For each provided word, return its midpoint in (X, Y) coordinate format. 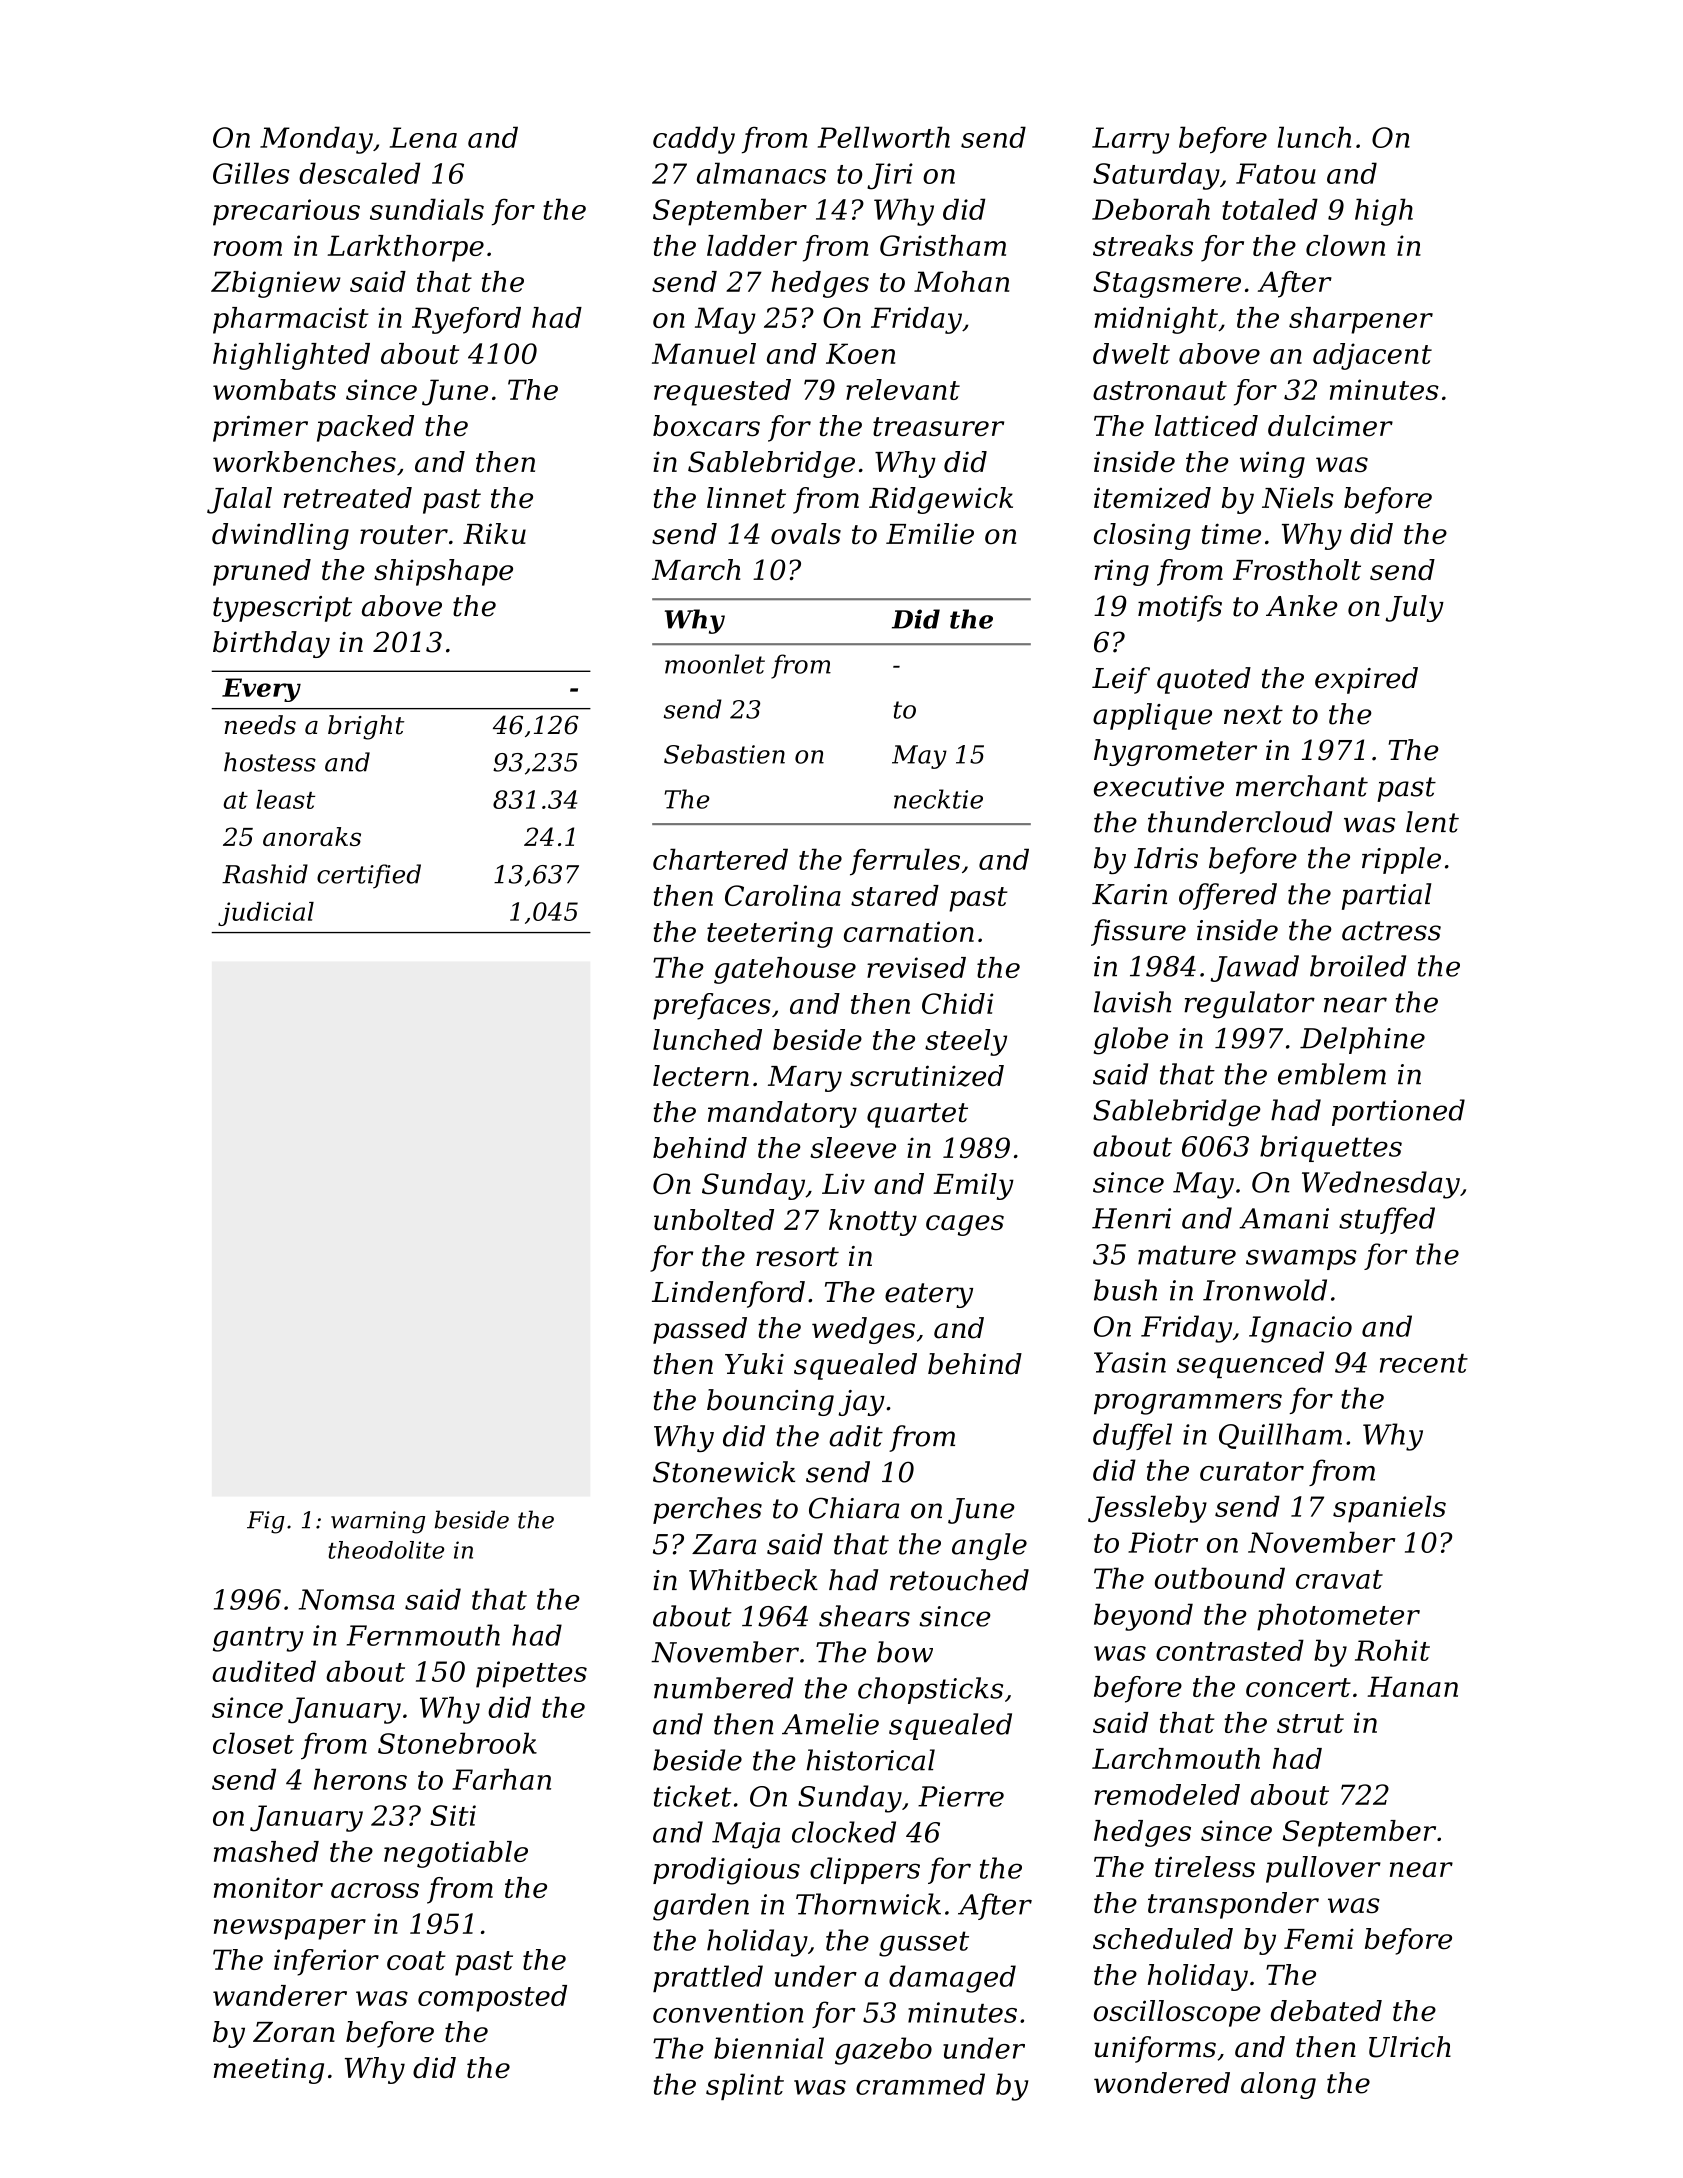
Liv (843, 1183)
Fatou (1276, 173)
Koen (860, 353)
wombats (274, 389)
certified (369, 876)
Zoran (294, 2032)
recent (1424, 1363)
